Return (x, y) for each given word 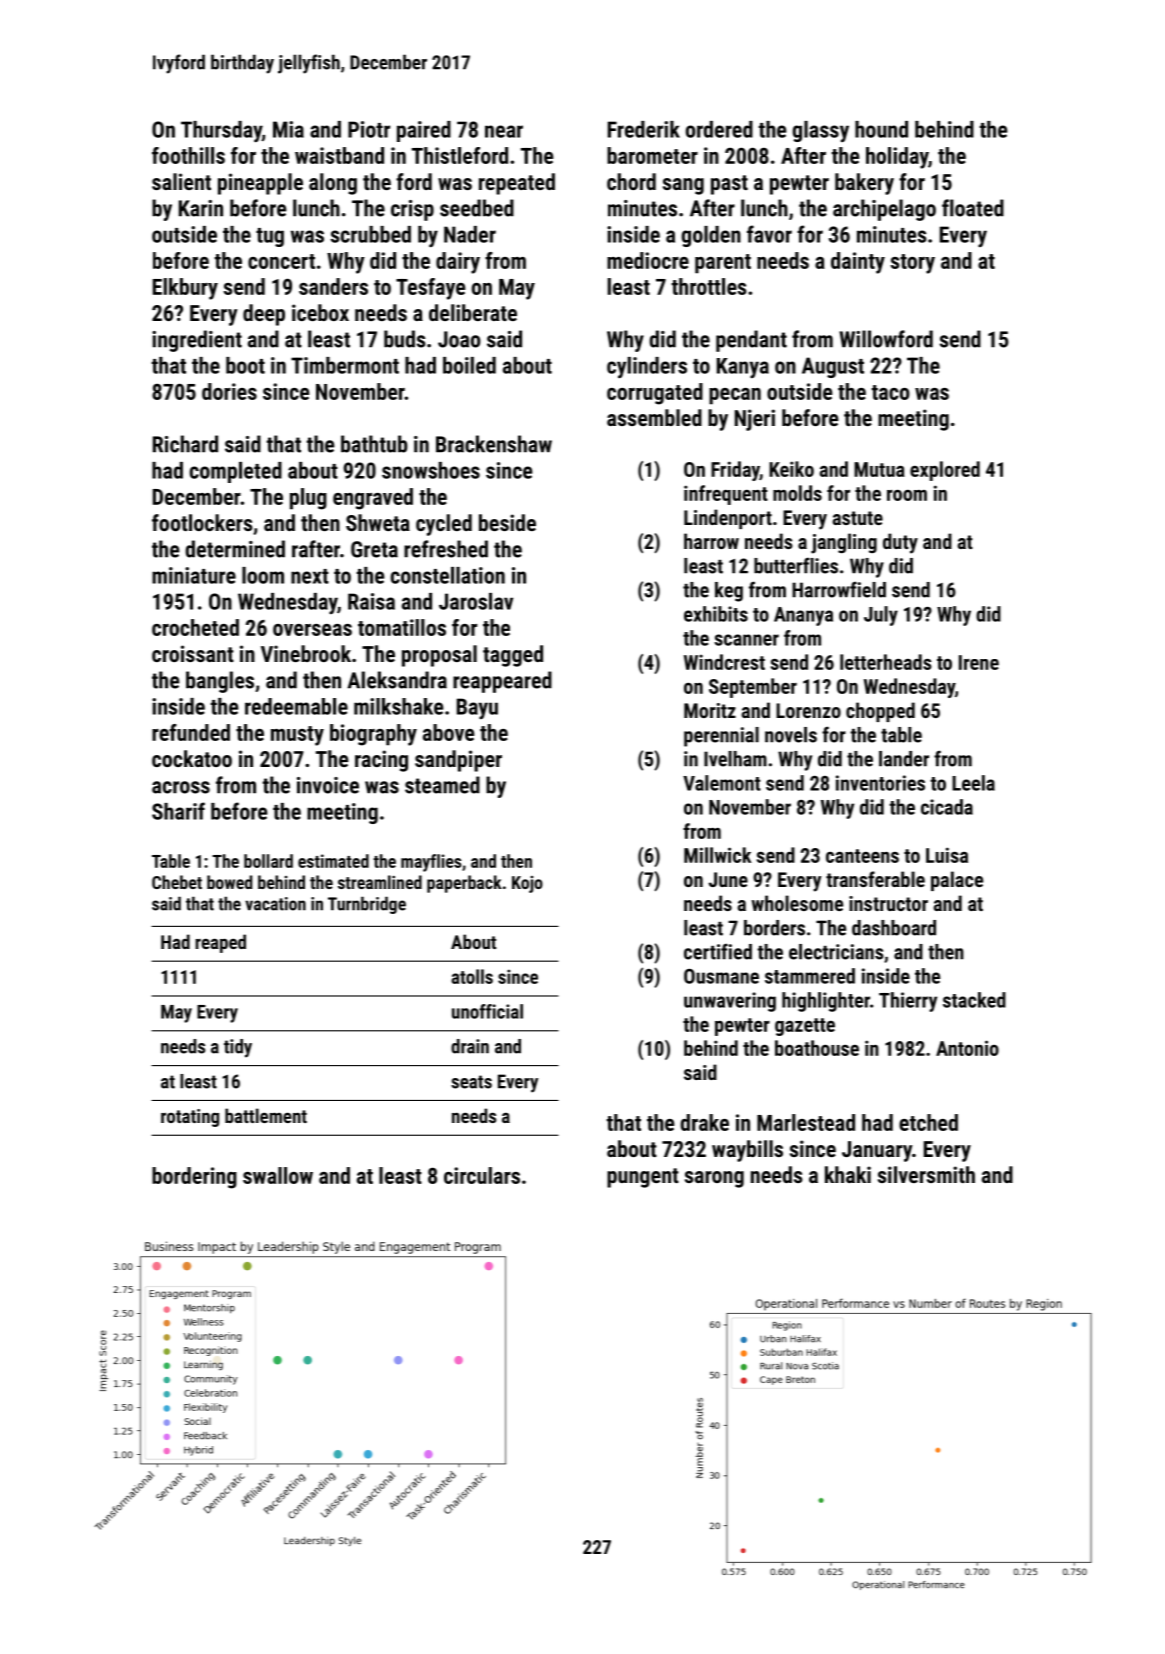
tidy (238, 1048)
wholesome (797, 903)
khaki (848, 1174)
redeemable (296, 706)
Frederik (644, 129)
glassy (820, 131)
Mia (288, 129)
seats (471, 1082)
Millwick (718, 855)
